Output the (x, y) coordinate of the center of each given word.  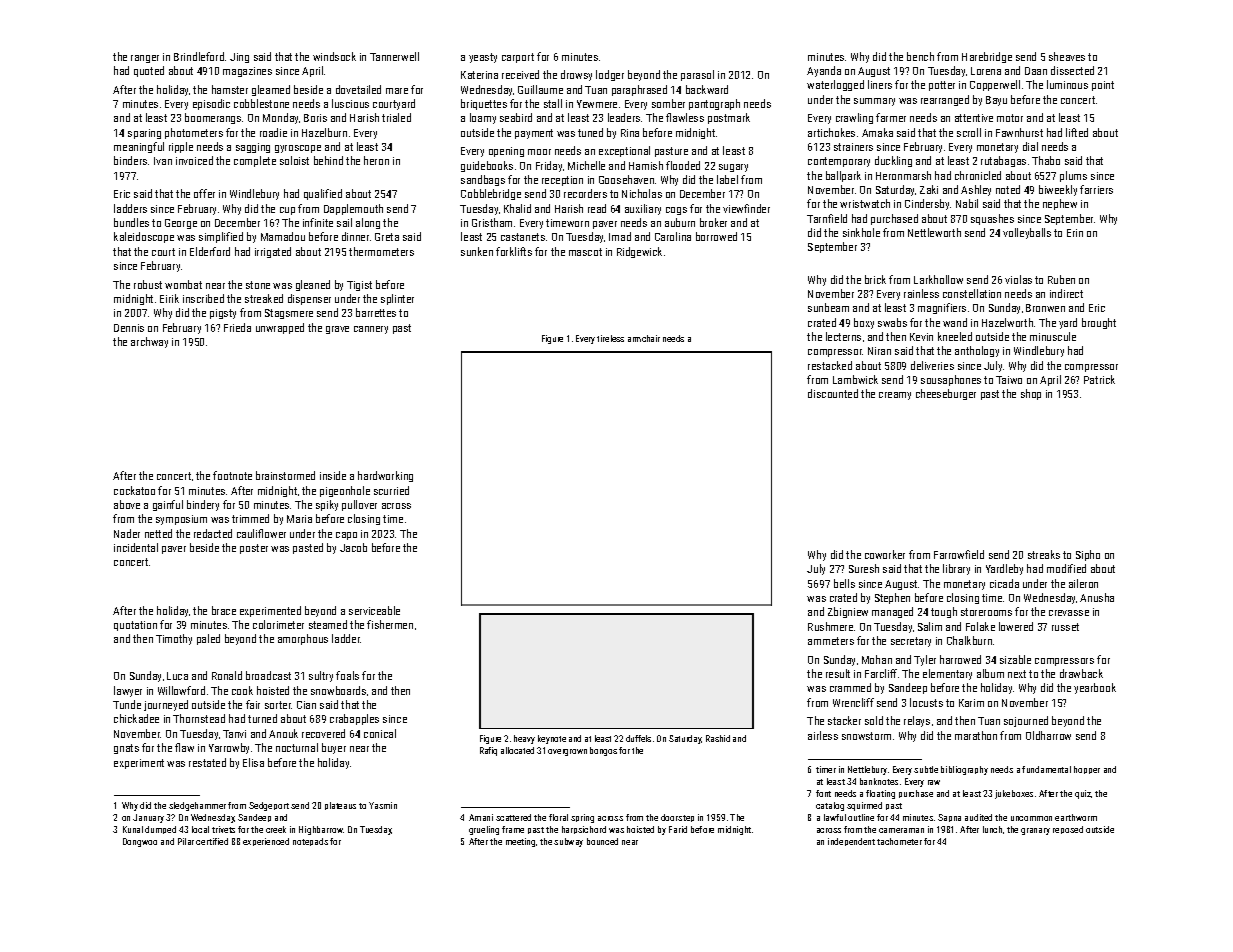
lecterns (843, 336)
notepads (310, 842)
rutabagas (1003, 161)
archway (149, 342)
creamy (895, 396)
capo (346, 536)
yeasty (483, 58)
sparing (144, 134)
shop (1031, 394)
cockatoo (134, 490)
